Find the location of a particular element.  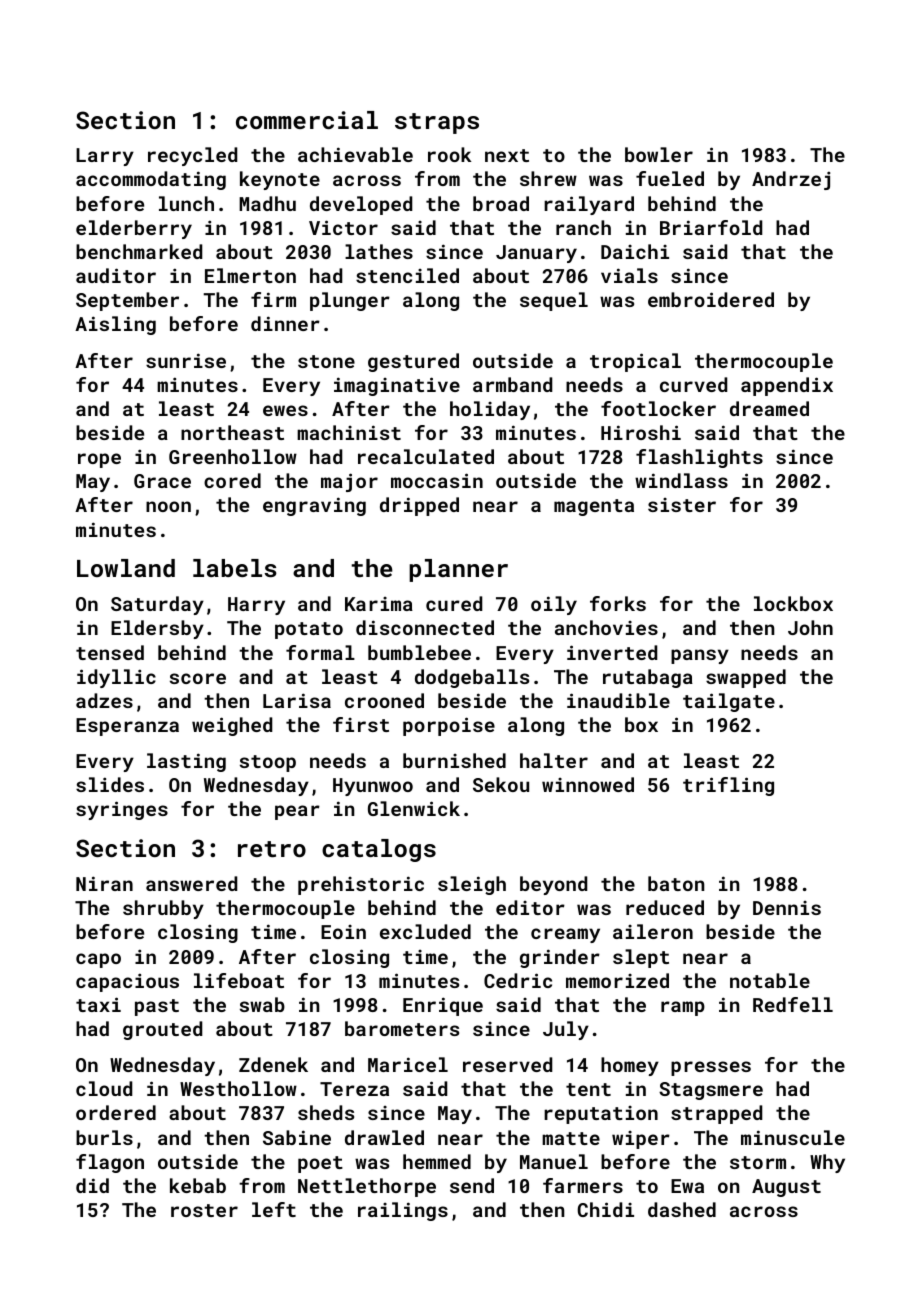

embroidered is located at coordinates (711, 299).
